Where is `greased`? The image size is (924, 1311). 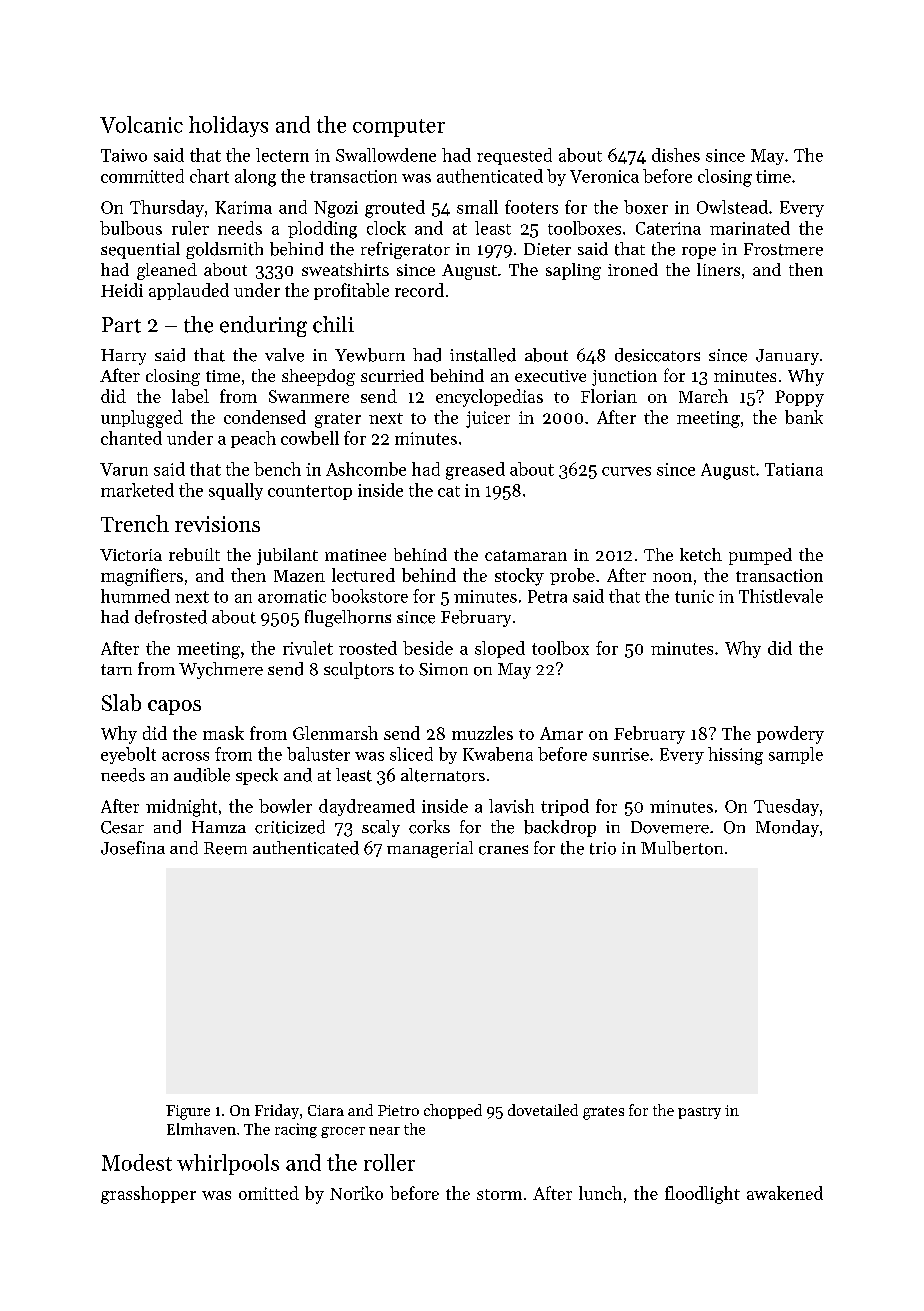
greased is located at coordinates (475, 471).
